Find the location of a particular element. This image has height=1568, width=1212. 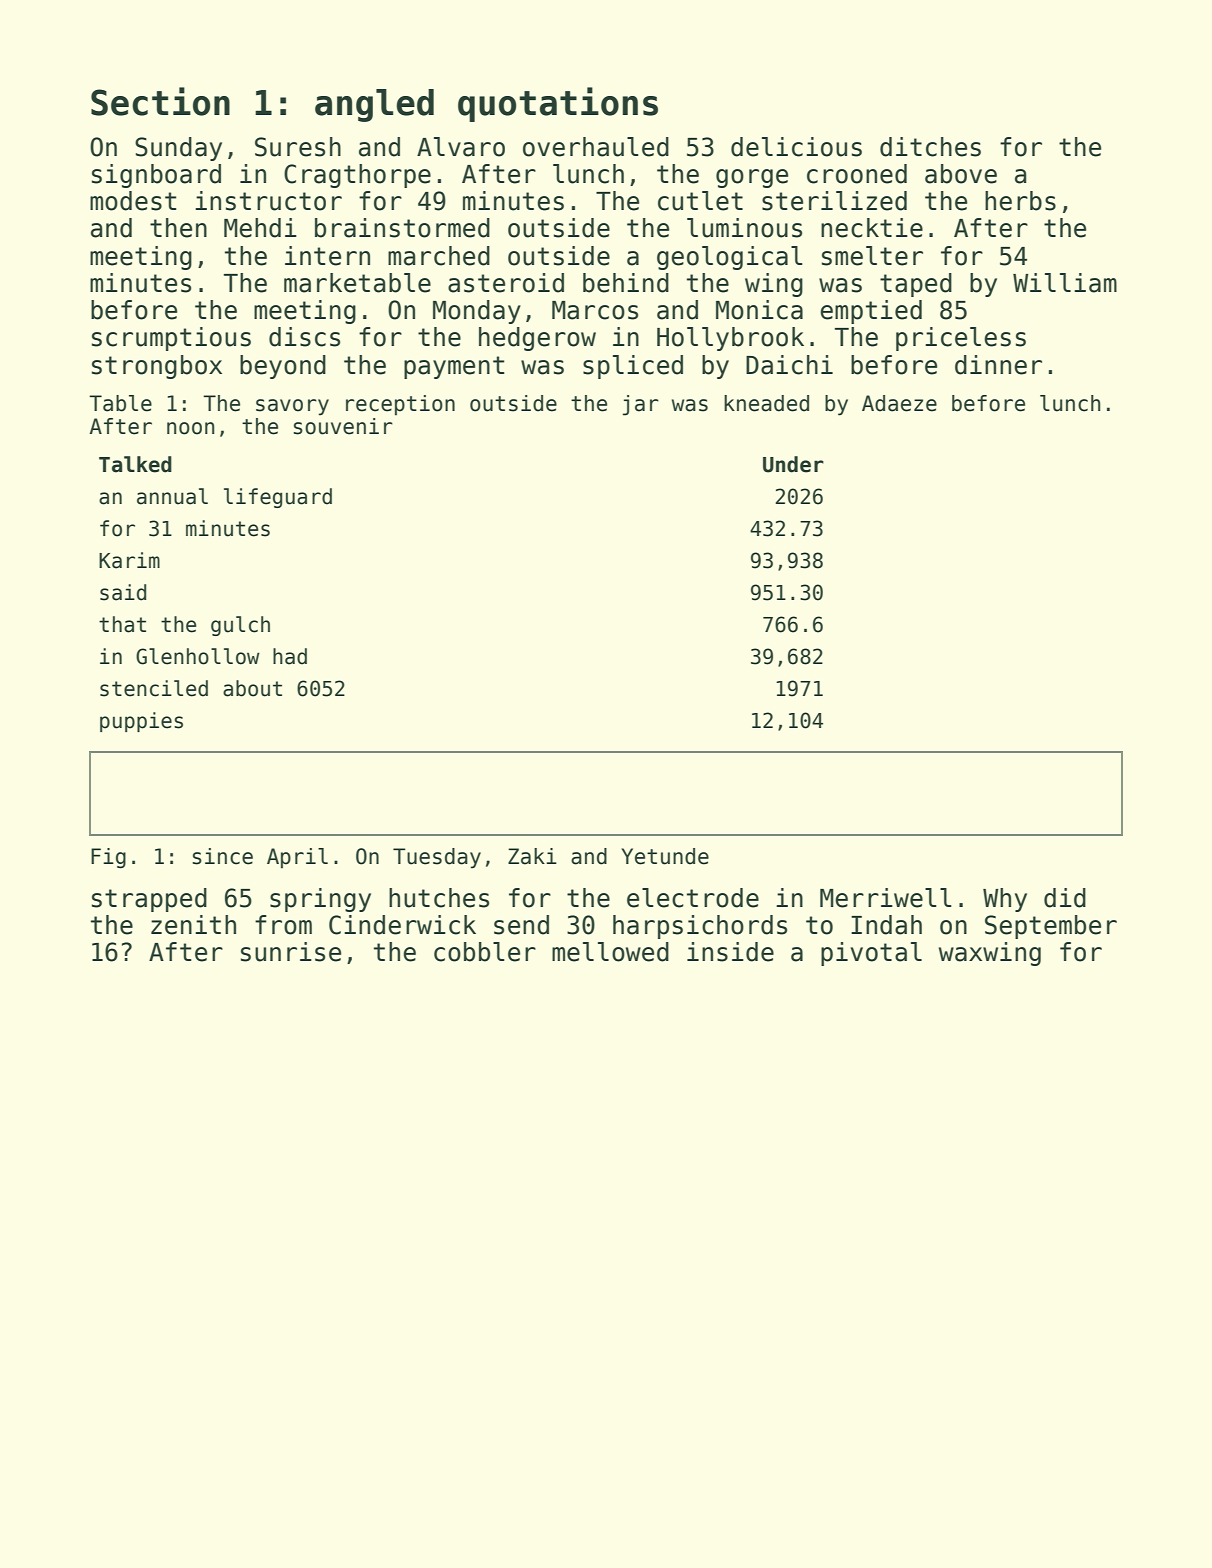

Adaeze is located at coordinates (899, 403).
